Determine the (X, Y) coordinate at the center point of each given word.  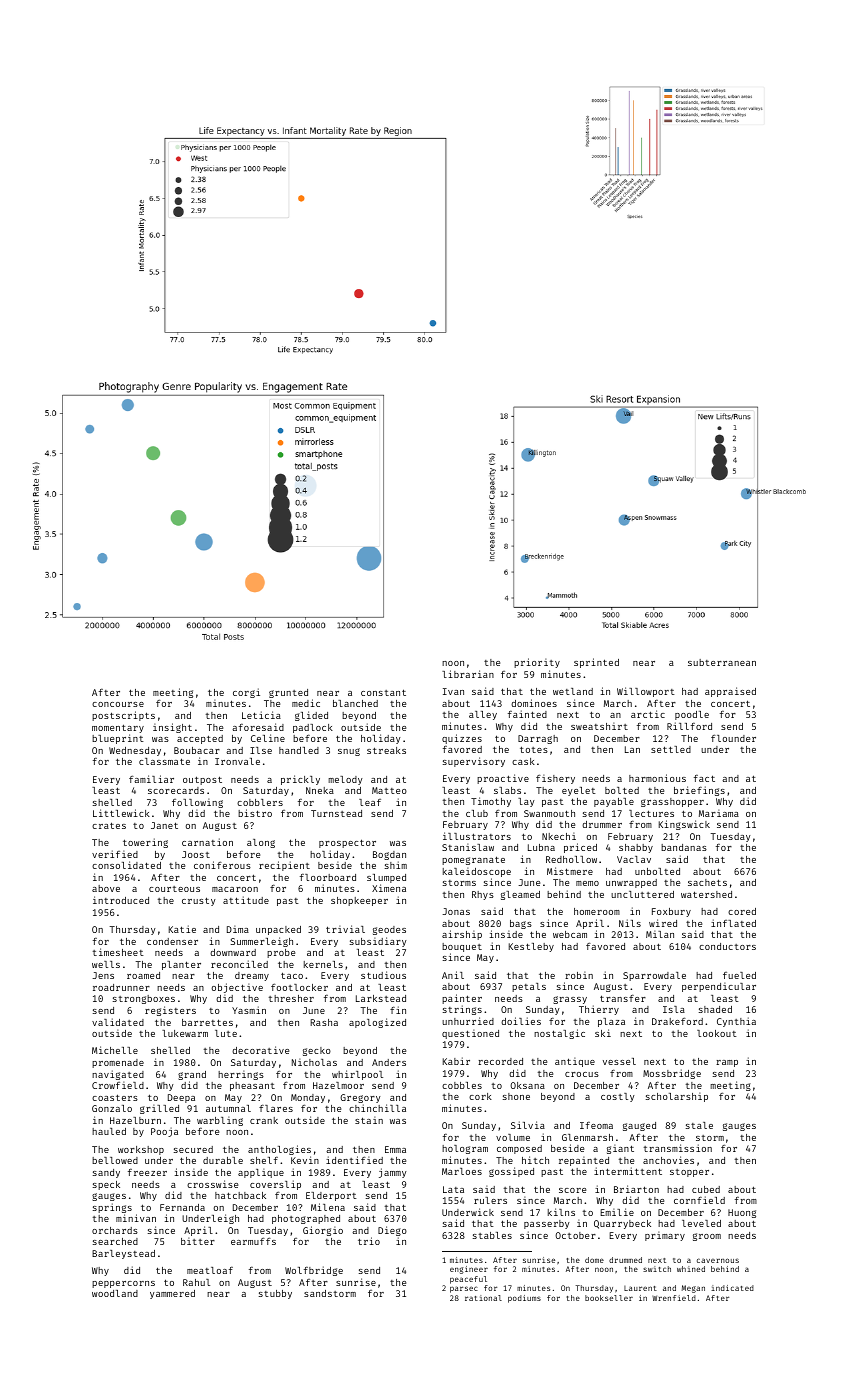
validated (118, 1022)
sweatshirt (599, 726)
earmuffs (253, 1241)
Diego (392, 1231)
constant (383, 692)
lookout (717, 1033)
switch (657, 1269)
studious (383, 975)
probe (281, 953)
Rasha (324, 1022)
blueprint (118, 739)
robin (579, 975)
